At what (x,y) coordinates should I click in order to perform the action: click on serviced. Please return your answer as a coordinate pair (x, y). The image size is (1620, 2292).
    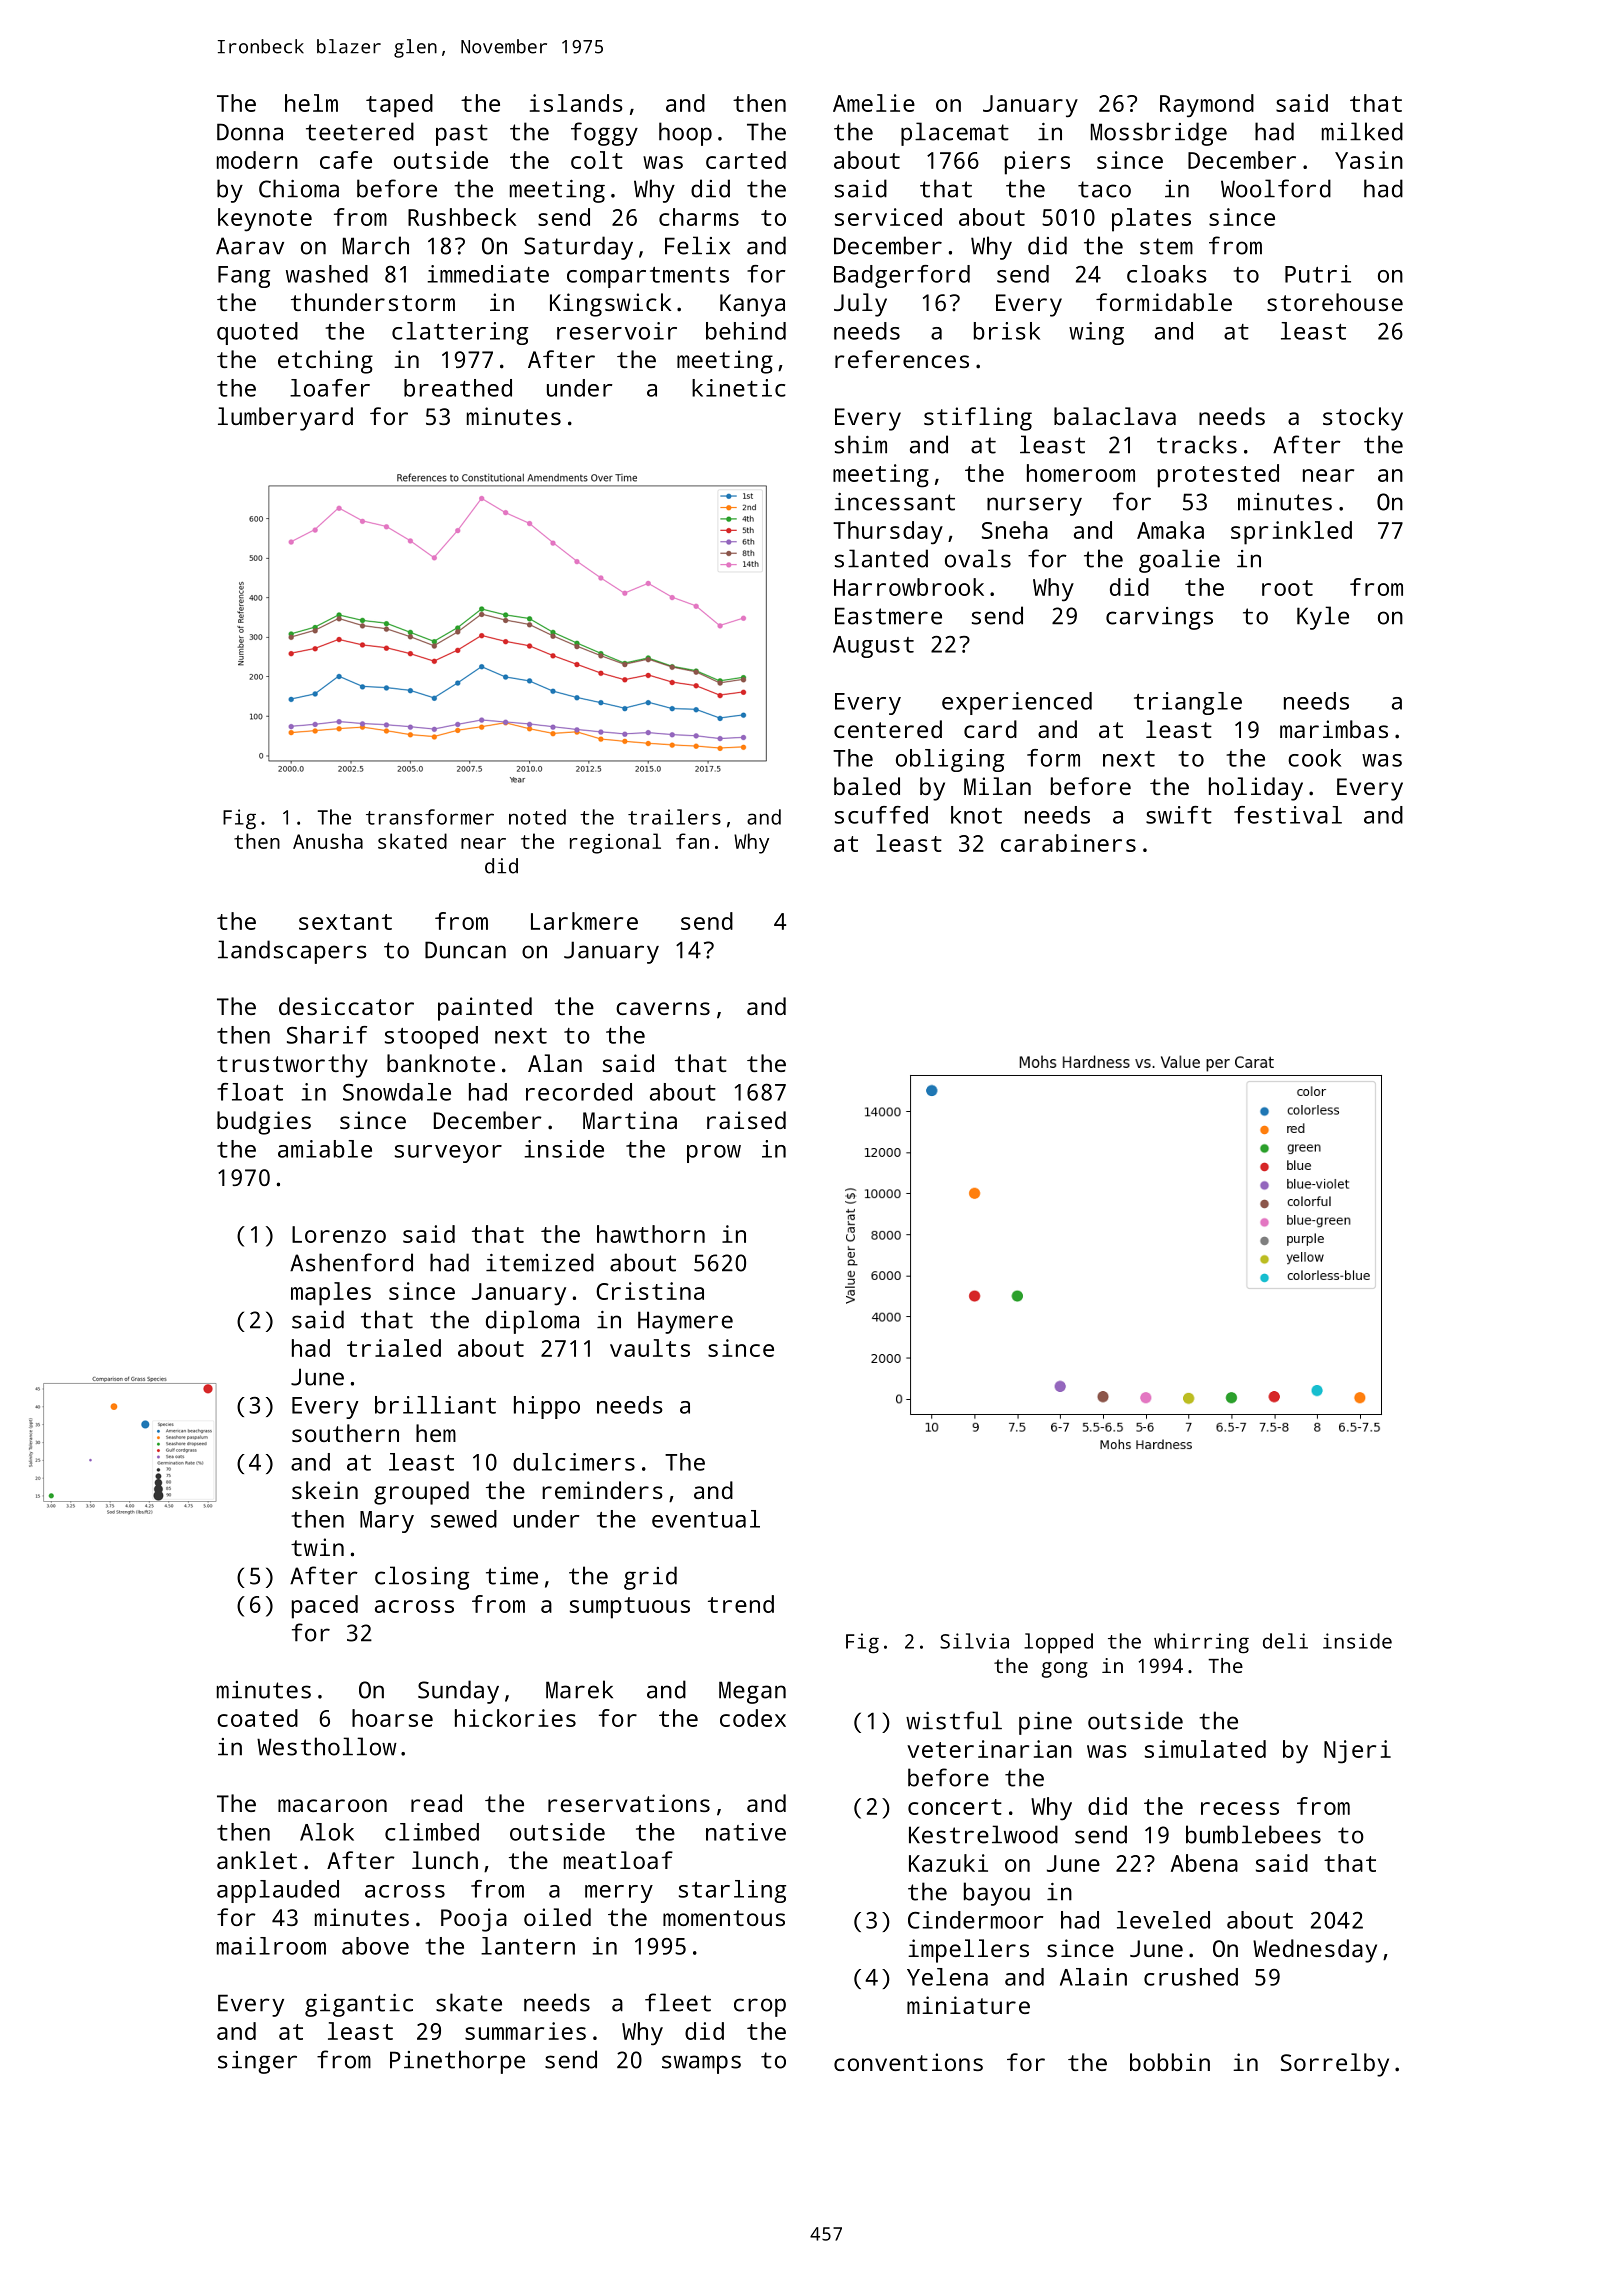
    Looking at the image, I should click on (888, 217).
